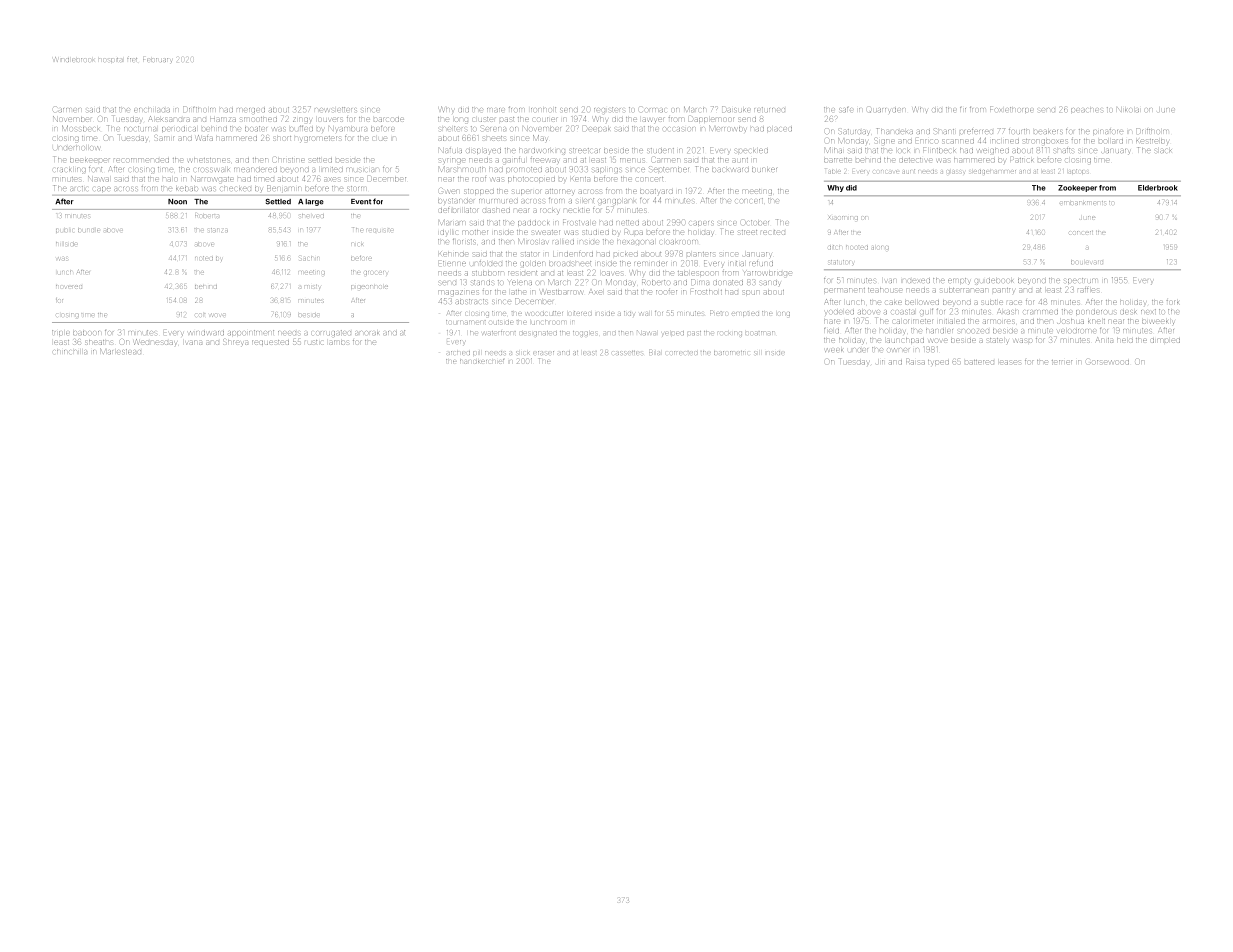  What do you see at coordinates (204, 138) in the screenshot?
I see `Wafa` at bounding box center [204, 138].
